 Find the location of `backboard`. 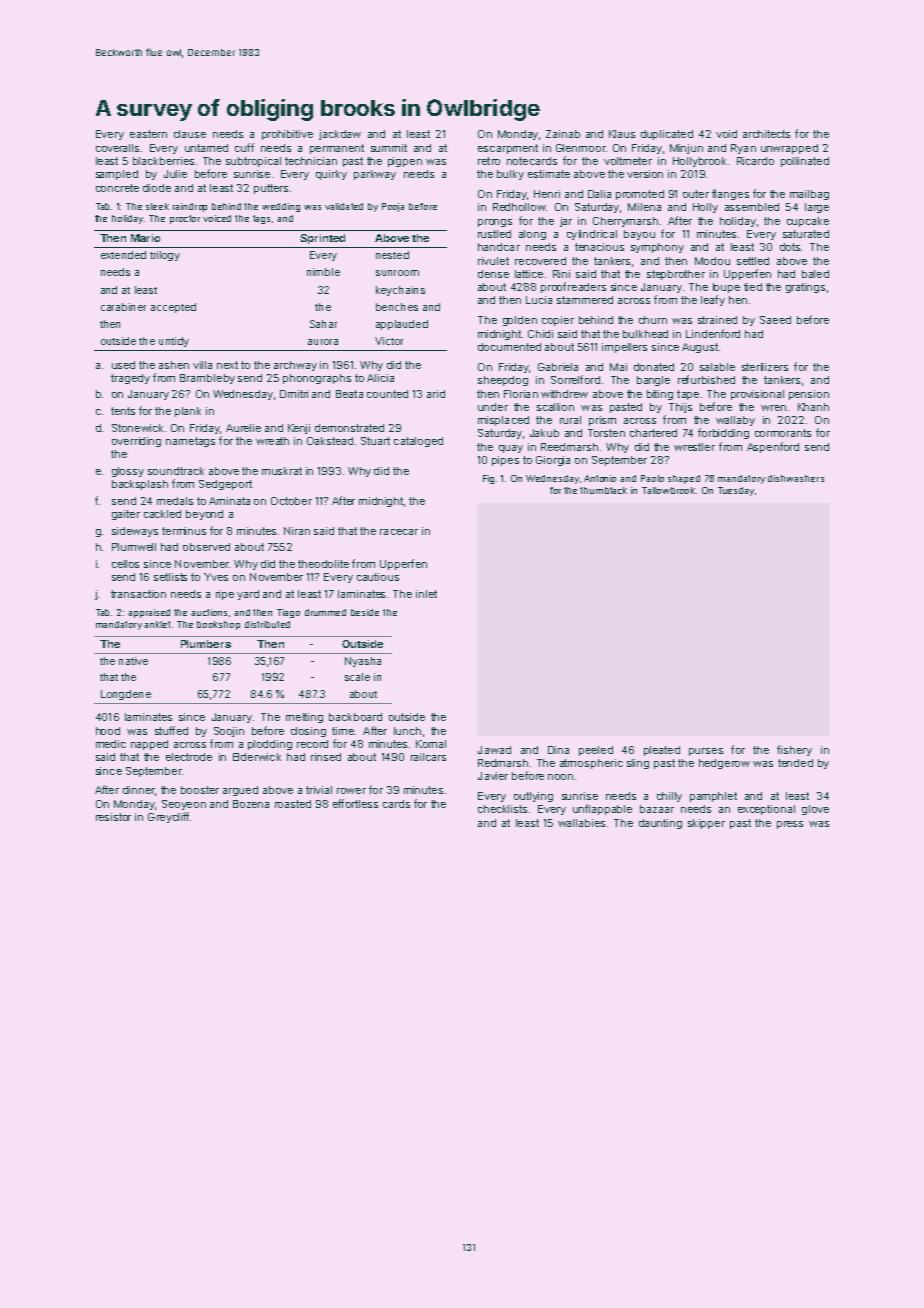

backboard is located at coordinates (355, 717).
